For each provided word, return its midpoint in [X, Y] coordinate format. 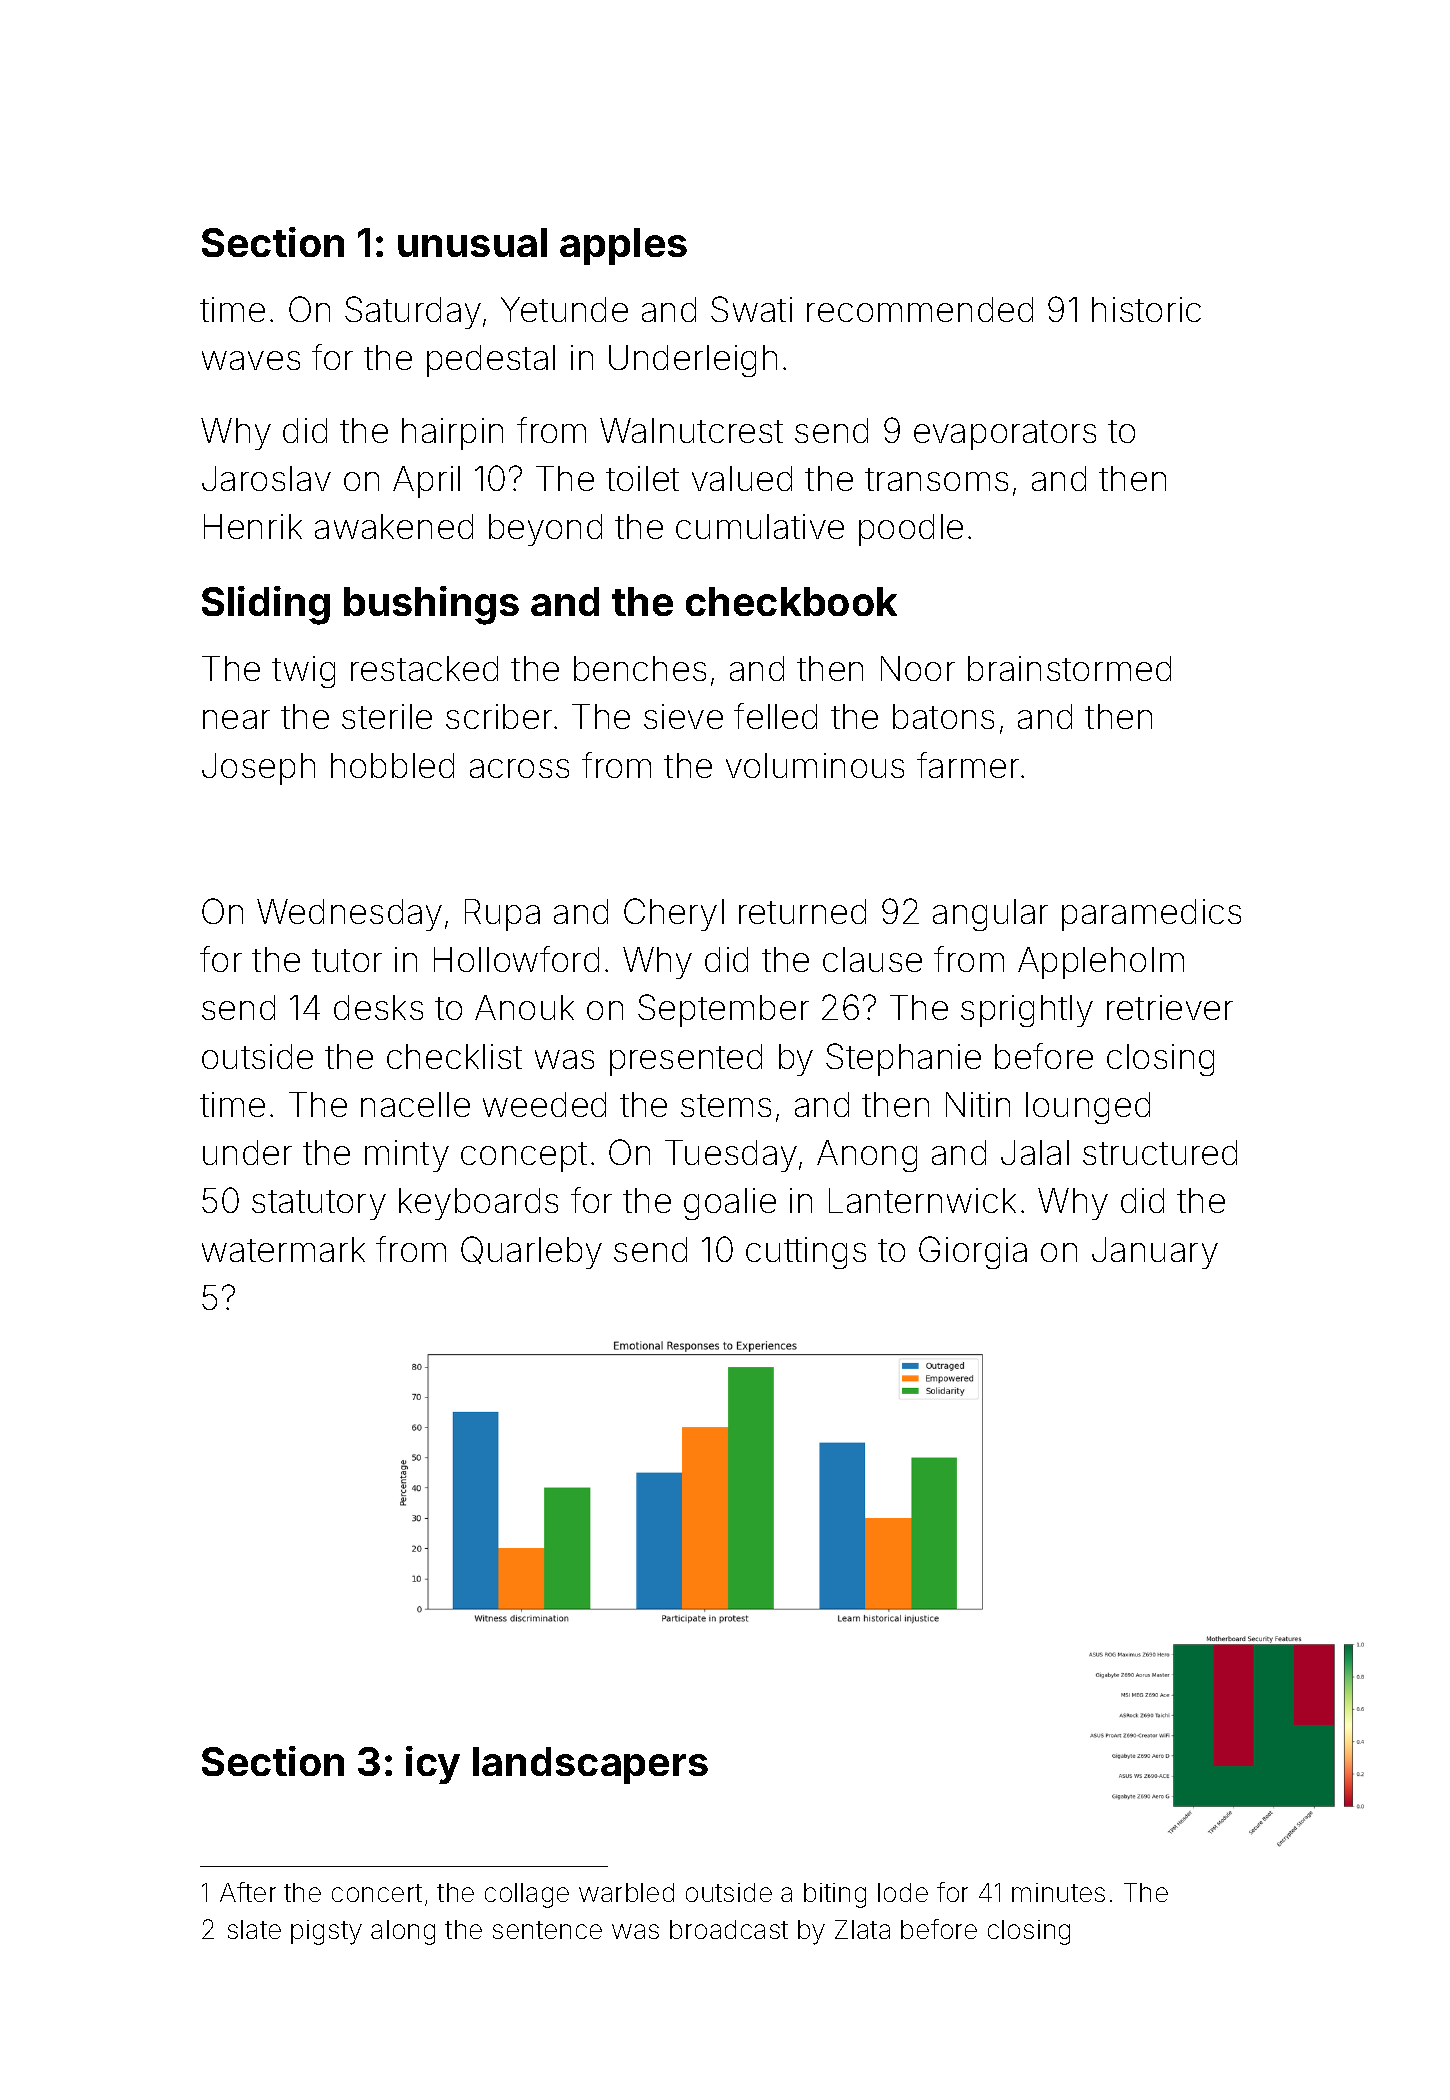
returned [802, 911]
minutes [1058, 1892]
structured [1160, 1152]
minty [407, 1156]
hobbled [392, 765]
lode [903, 1892]
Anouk [524, 1007]
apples [623, 246]
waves [251, 360]
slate [254, 1929]
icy [433, 1765]
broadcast [729, 1929]
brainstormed [1069, 668]
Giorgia [973, 1252]
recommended [920, 309]
